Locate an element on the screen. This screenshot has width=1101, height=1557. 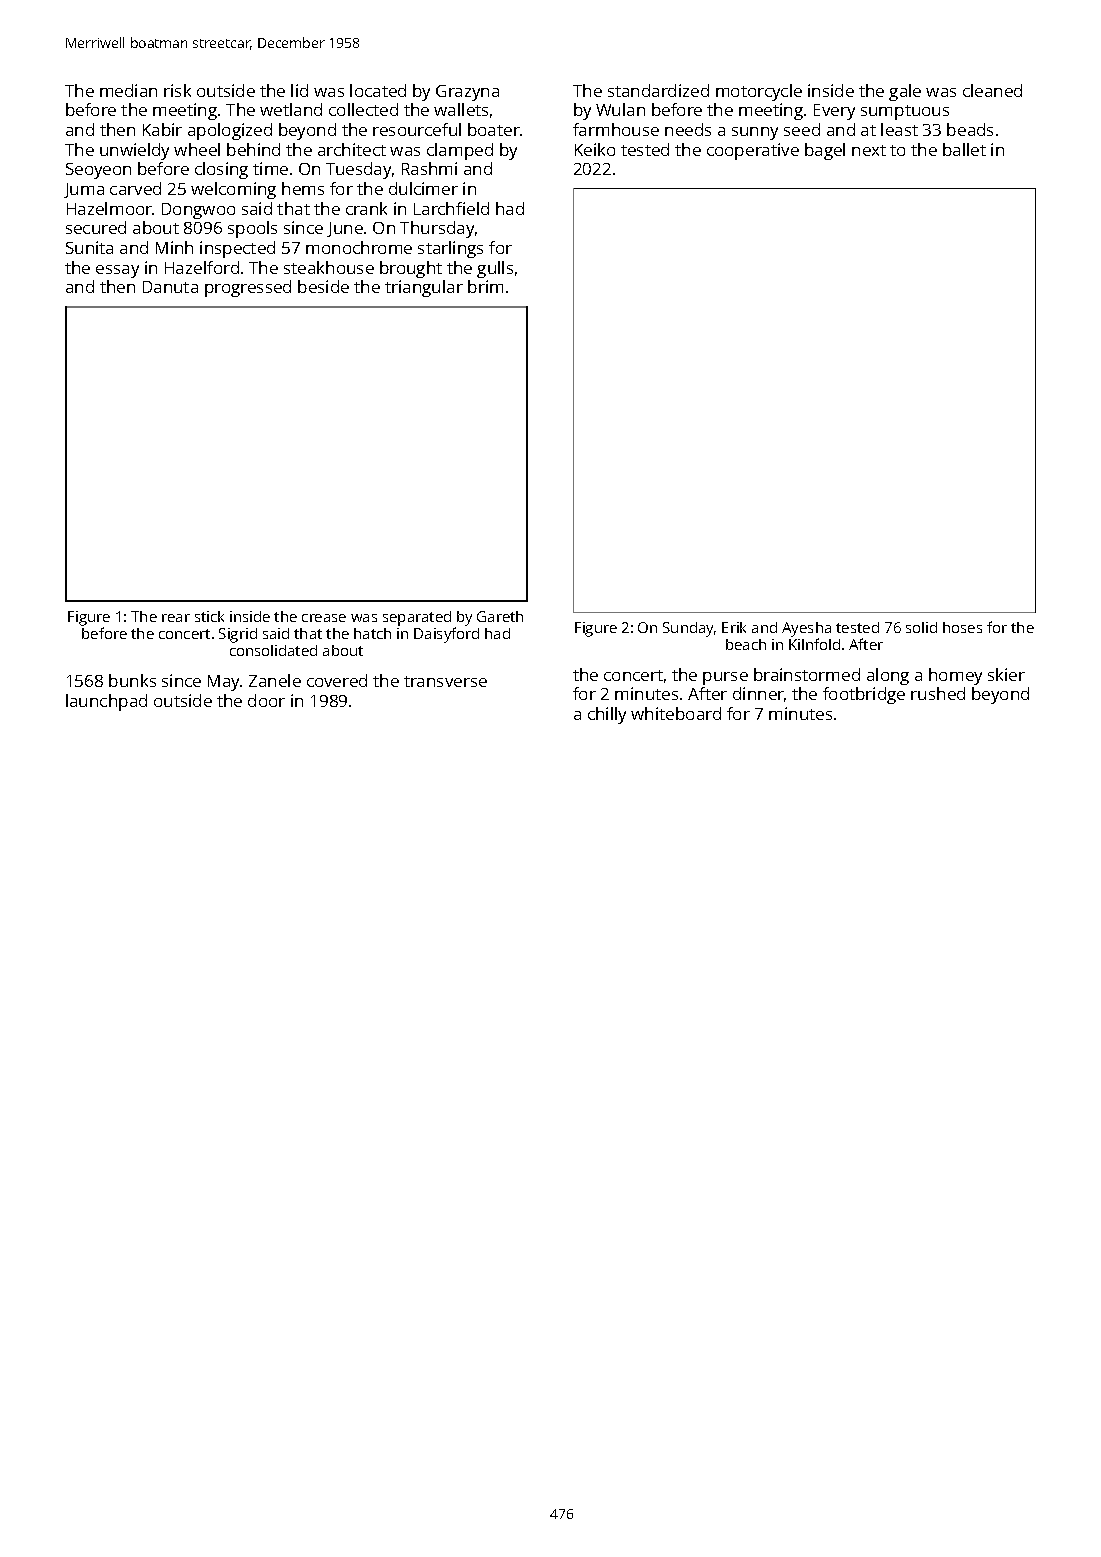
chilly is located at coordinates (607, 715).
